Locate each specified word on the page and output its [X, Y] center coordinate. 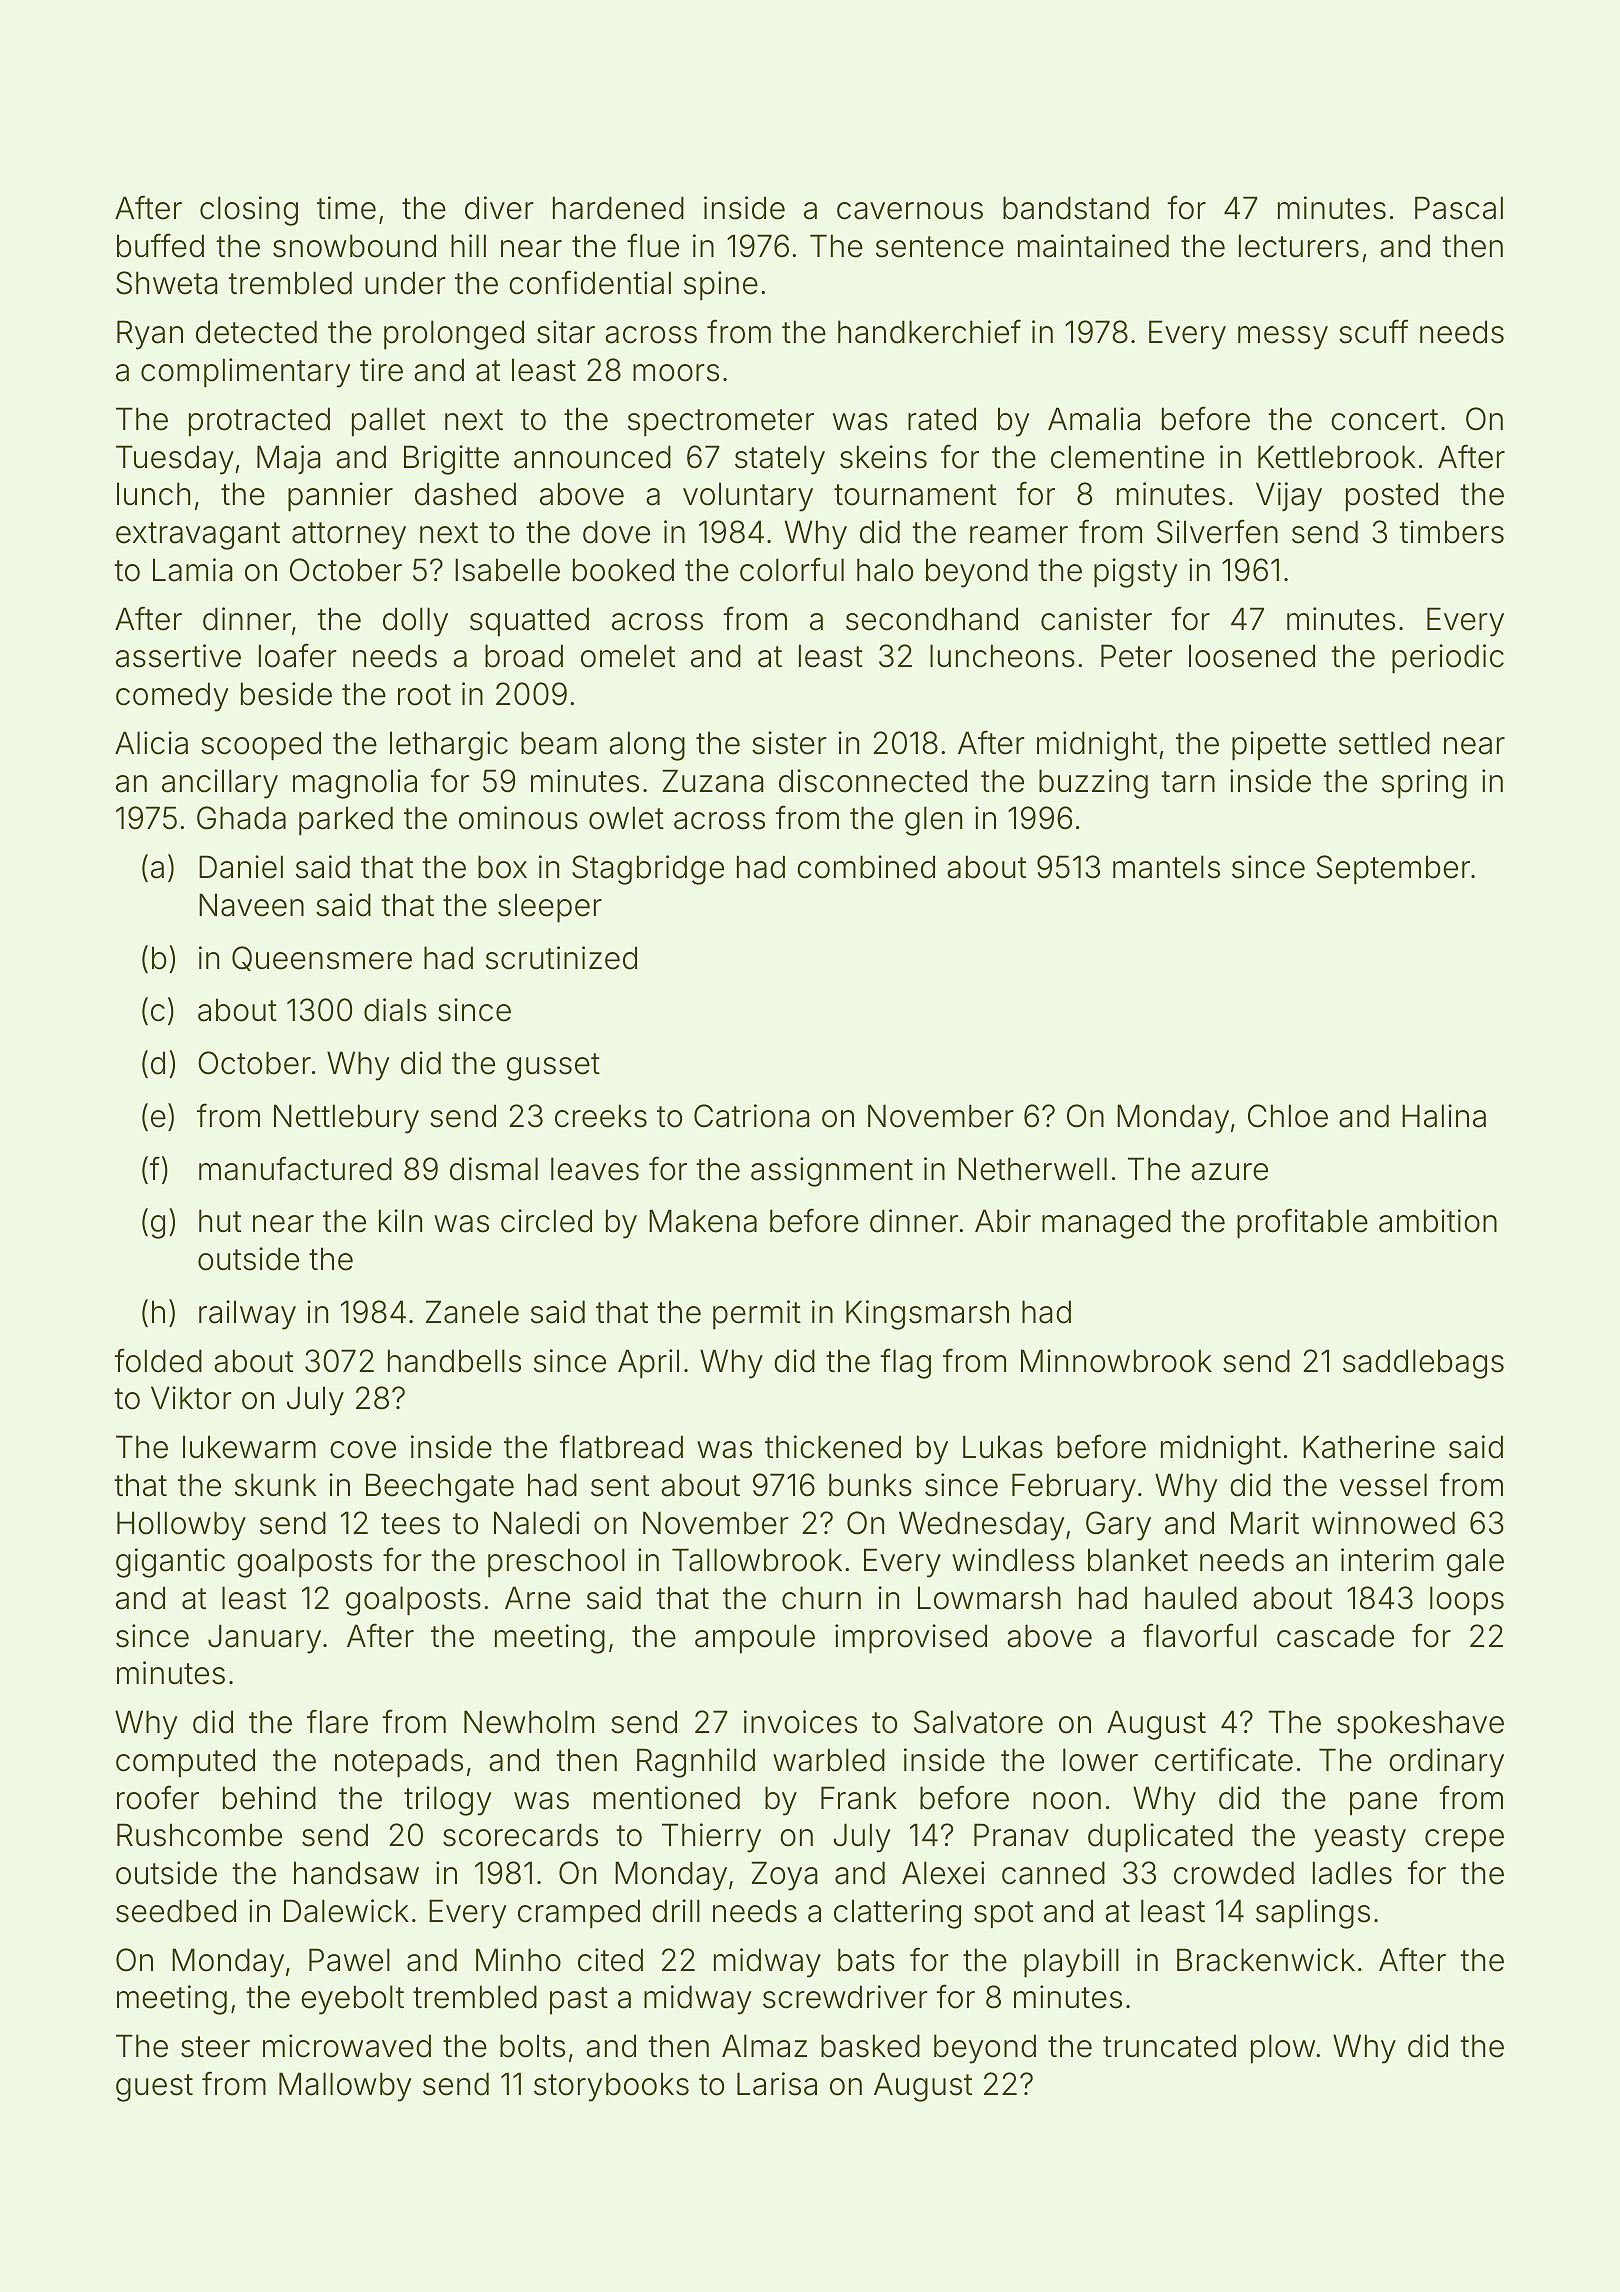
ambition [1438, 1221]
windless [1013, 1560]
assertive [178, 656]
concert [1384, 420]
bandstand [1076, 208]
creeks [601, 1116]
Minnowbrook [1116, 1361]
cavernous [910, 211]
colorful [792, 569]
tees [410, 1524]
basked [870, 2046]
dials [395, 1010]
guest [154, 2088]
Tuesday [175, 460]
